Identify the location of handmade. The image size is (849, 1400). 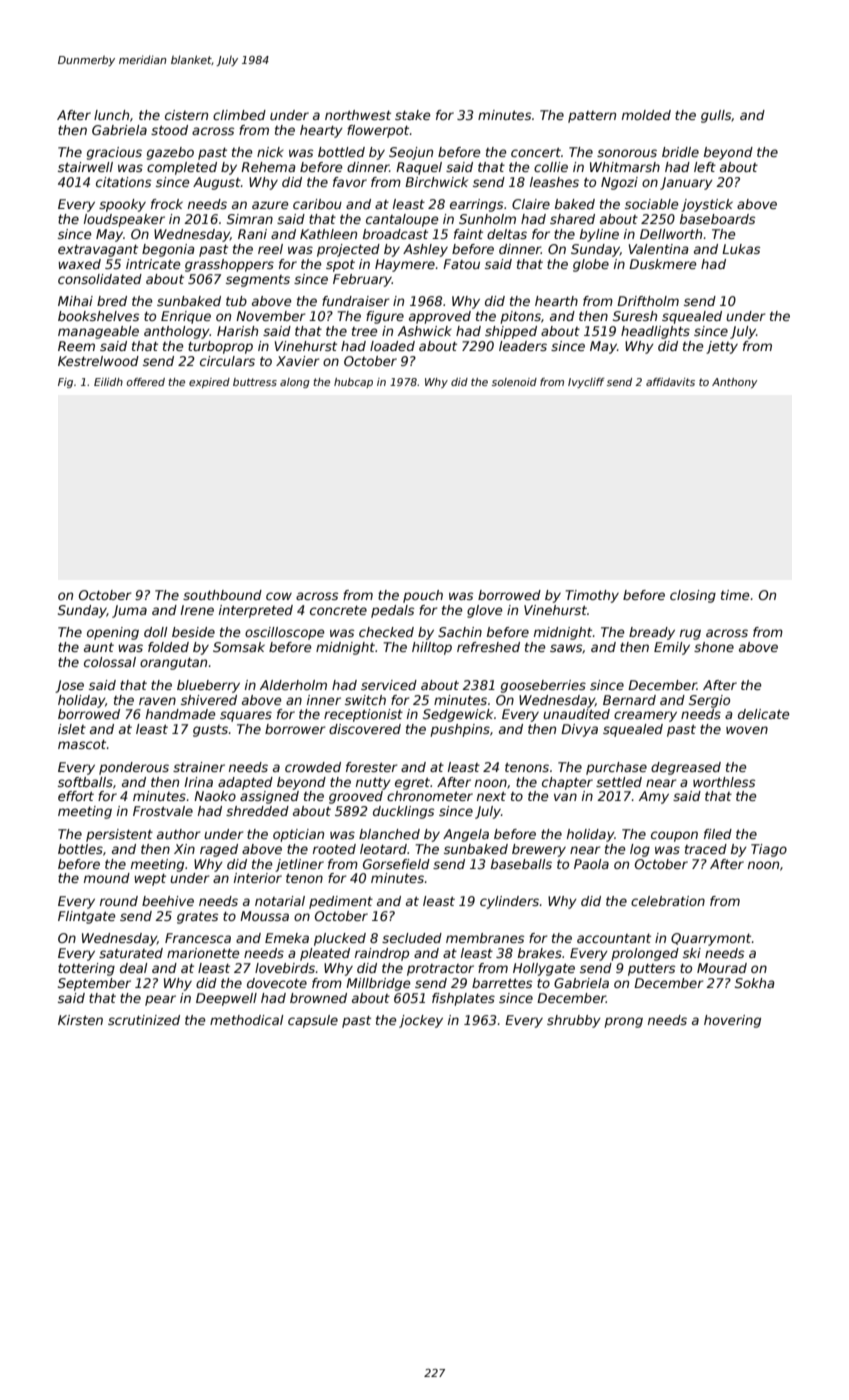
(181, 714).
